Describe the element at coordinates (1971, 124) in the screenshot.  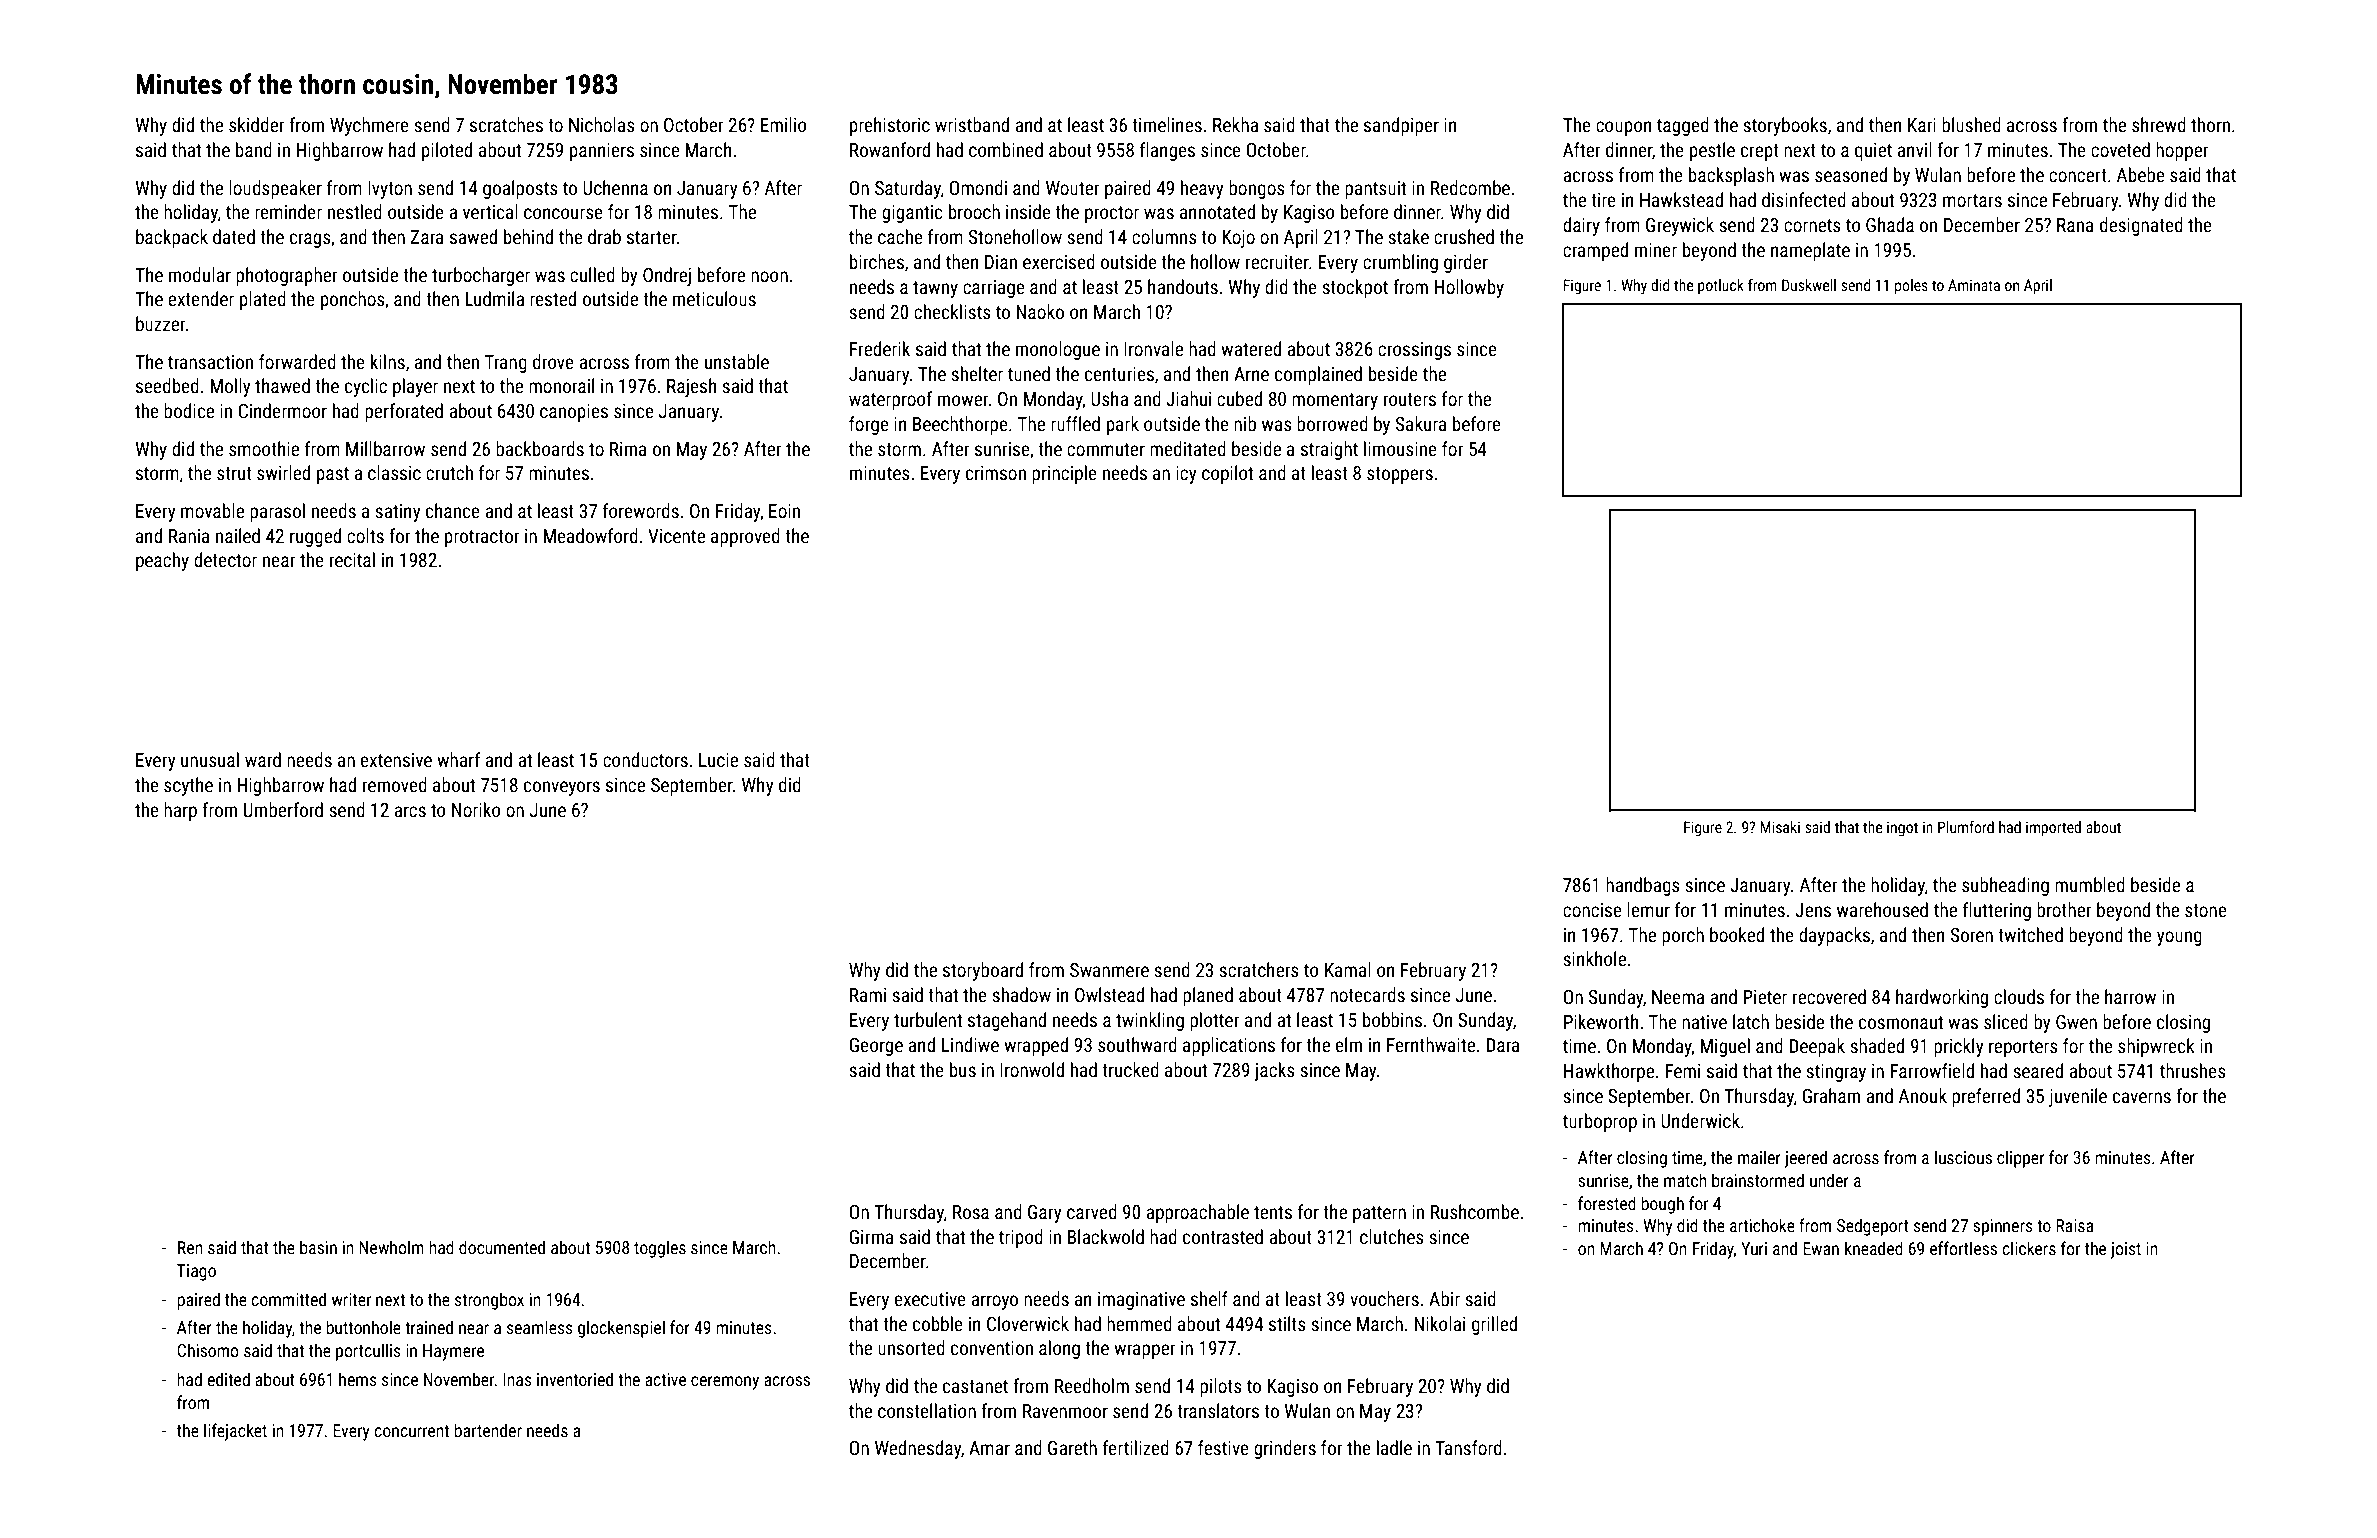
I see `blushed` at that location.
